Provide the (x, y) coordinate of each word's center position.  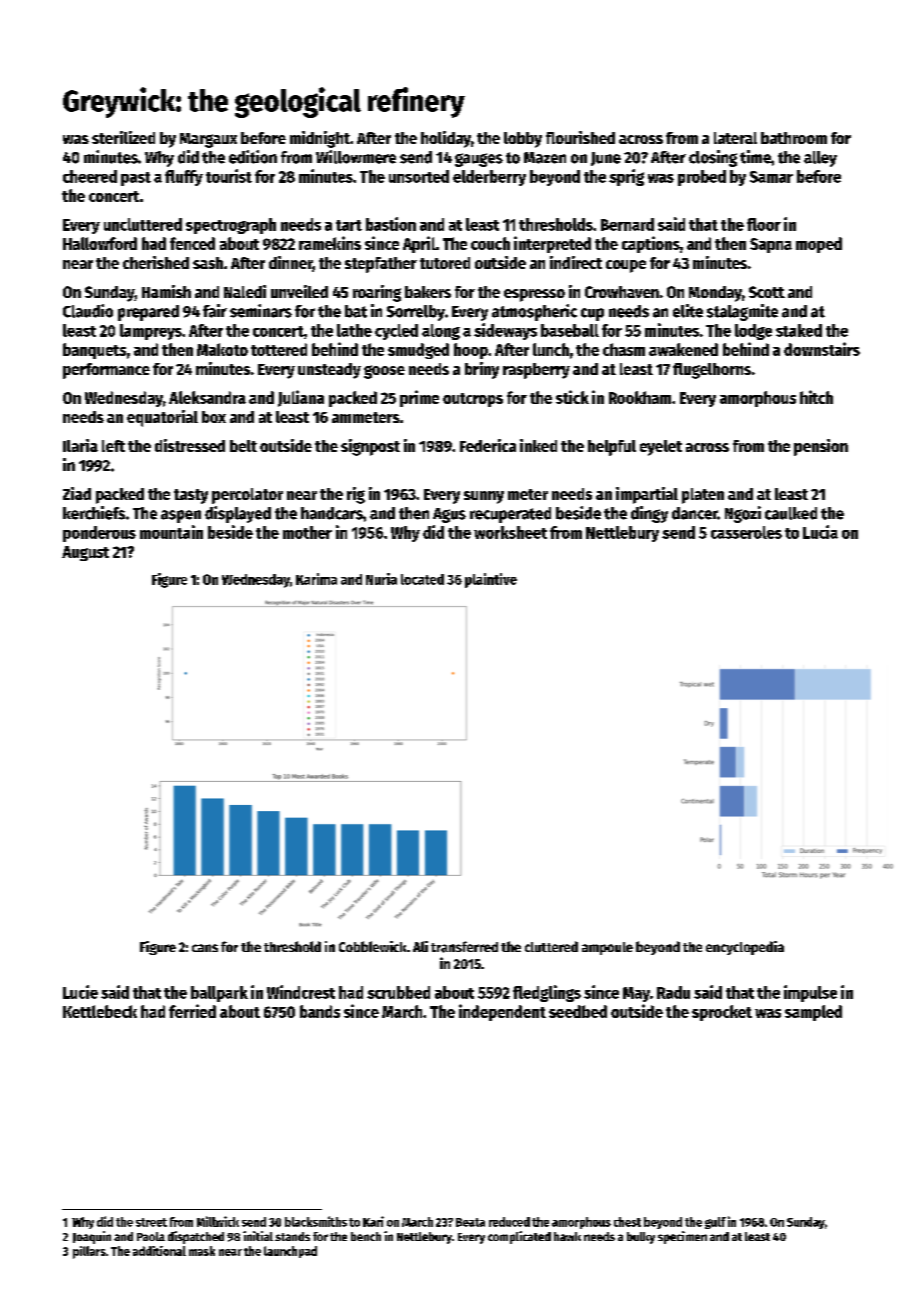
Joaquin (92, 1237)
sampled (813, 1013)
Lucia (820, 532)
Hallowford (100, 243)
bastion (391, 224)
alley (820, 159)
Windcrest (301, 992)
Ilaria (80, 445)
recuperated (510, 515)
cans (205, 948)
